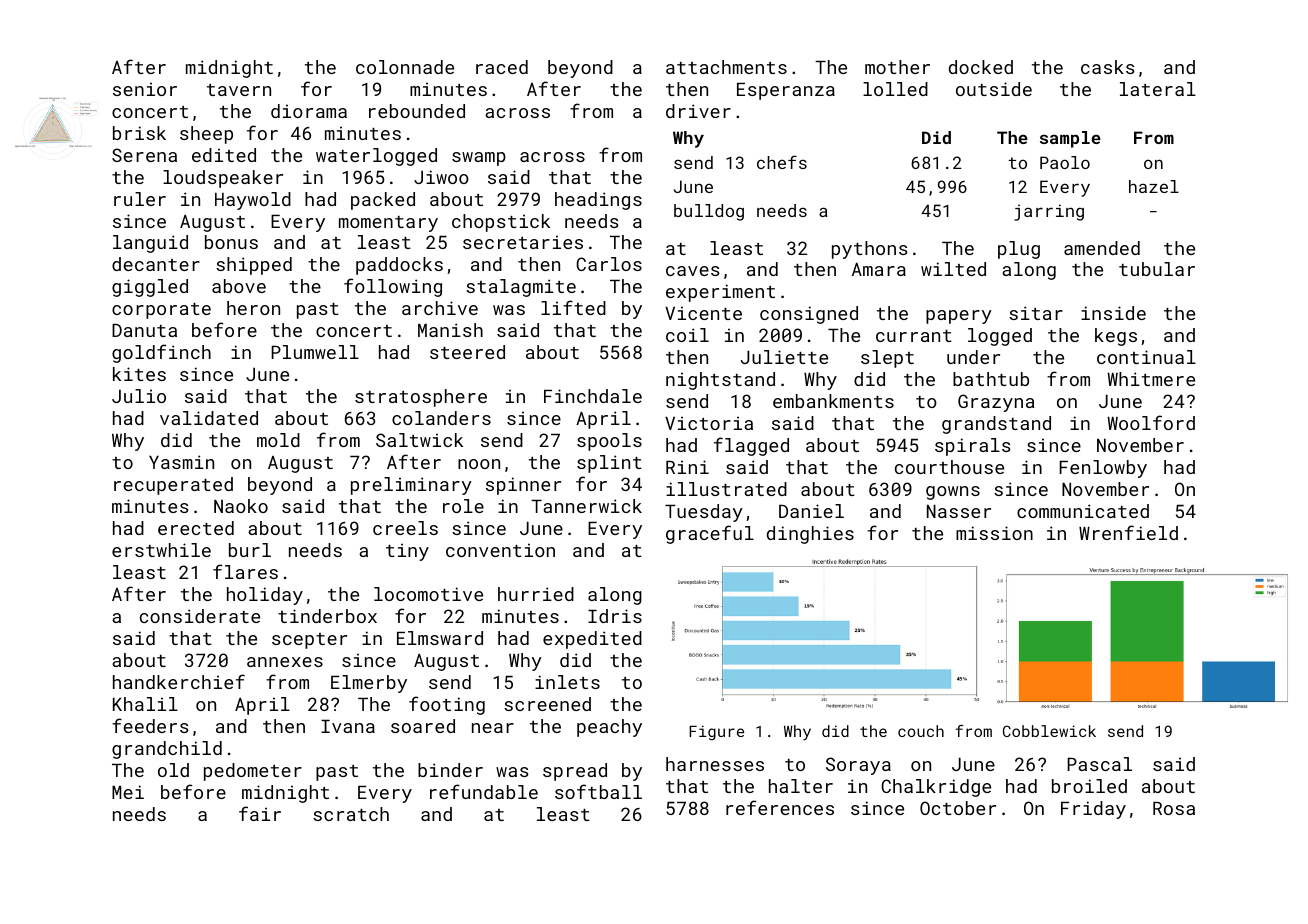 The width and height of the screenshot is (1308, 924). What do you see at coordinates (598, 201) in the screenshot?
I see `headings` at bounding box center [598, 201].
